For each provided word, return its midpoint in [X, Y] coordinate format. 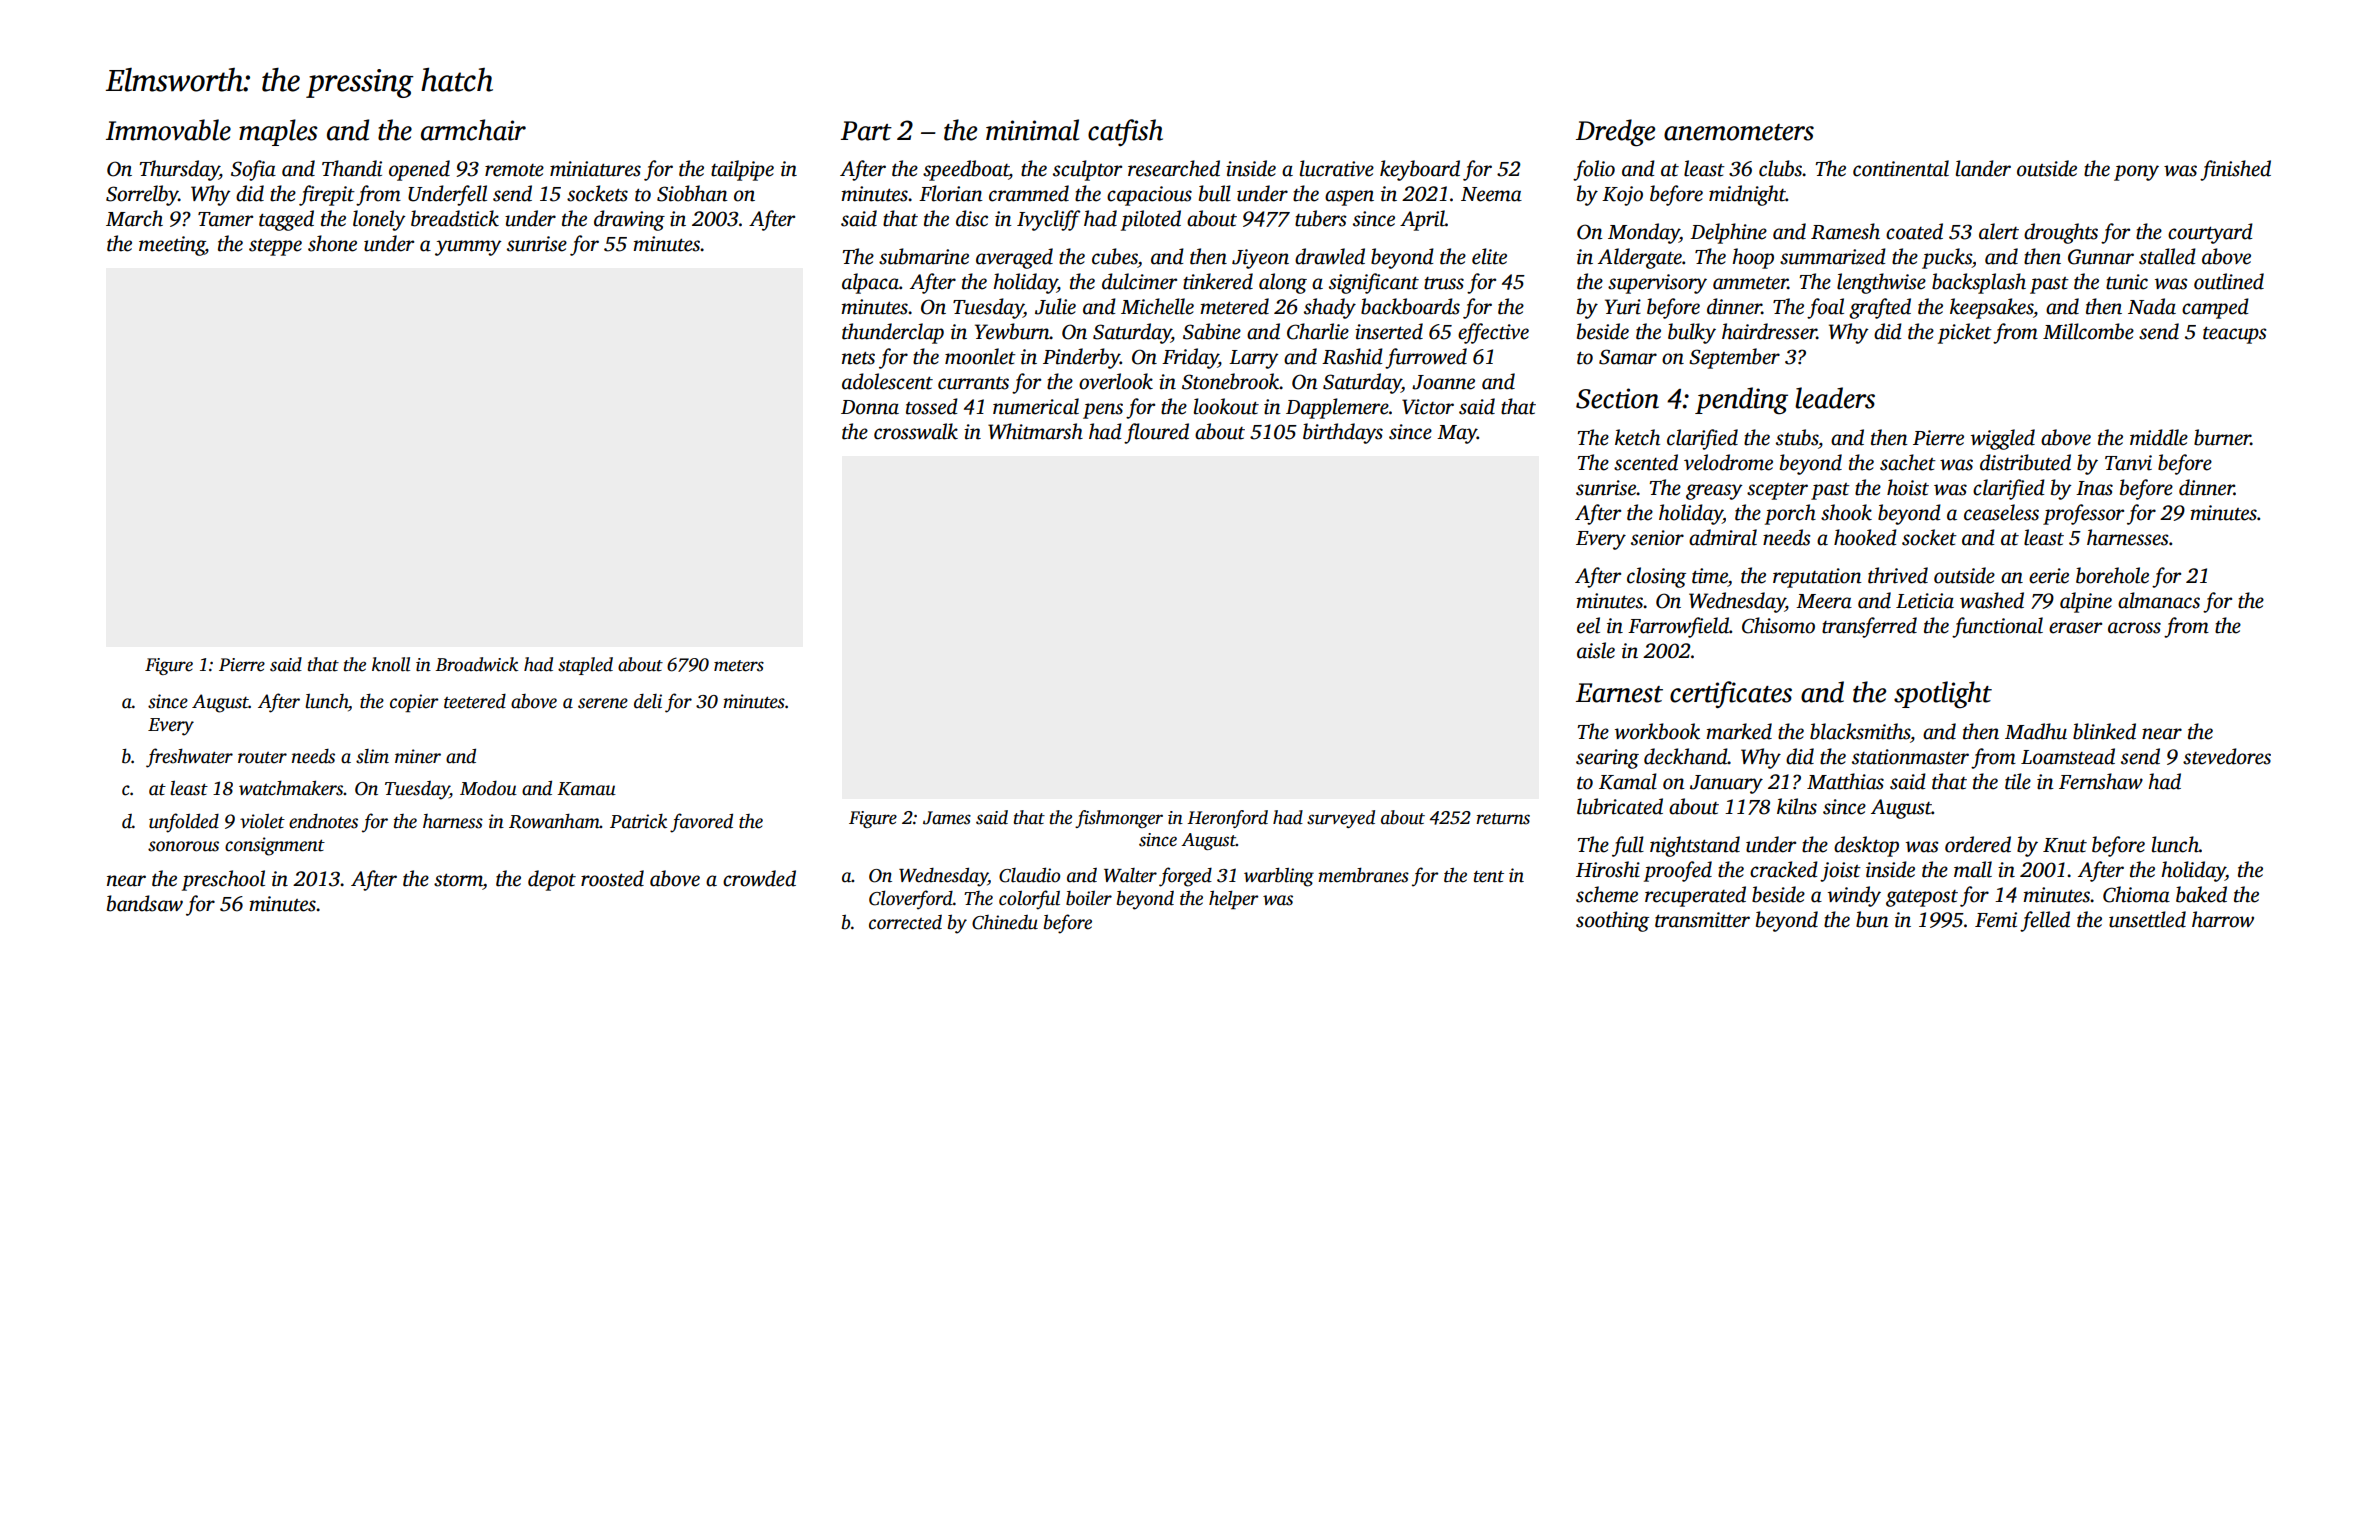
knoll [391, 664]
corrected [905, 922]
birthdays [1343, 433]
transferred [1869, 627]
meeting [172, 246]
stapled [585, 666]
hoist [1908, 487]
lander [1983, 168]
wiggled [2003, 439]
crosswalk [916, 431]
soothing [1612, 921]
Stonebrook [1231, 381]
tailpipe [742, 170]
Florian [951, 193]
